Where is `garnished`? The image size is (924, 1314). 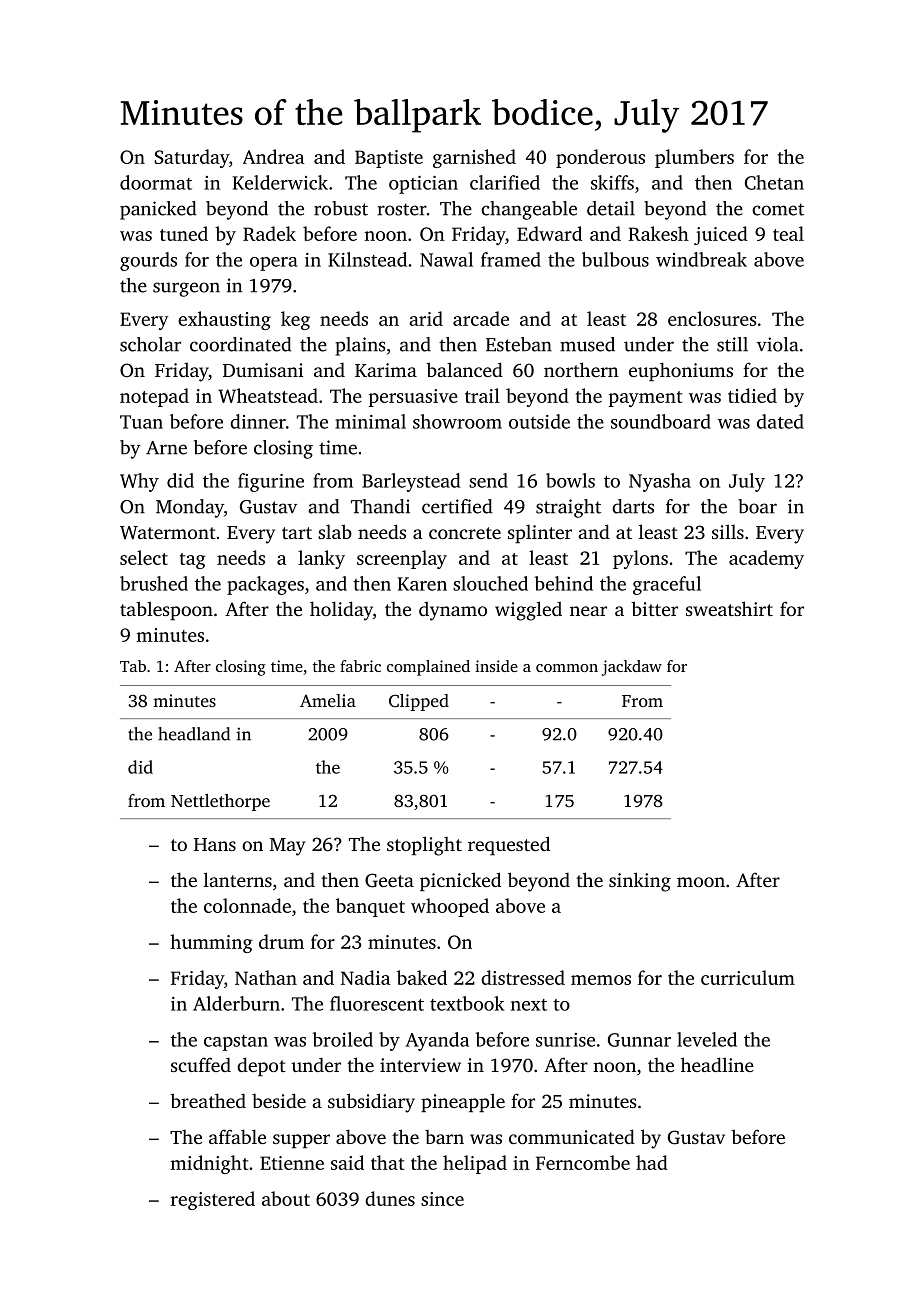
garnished is located at coordinates (474, 158).
